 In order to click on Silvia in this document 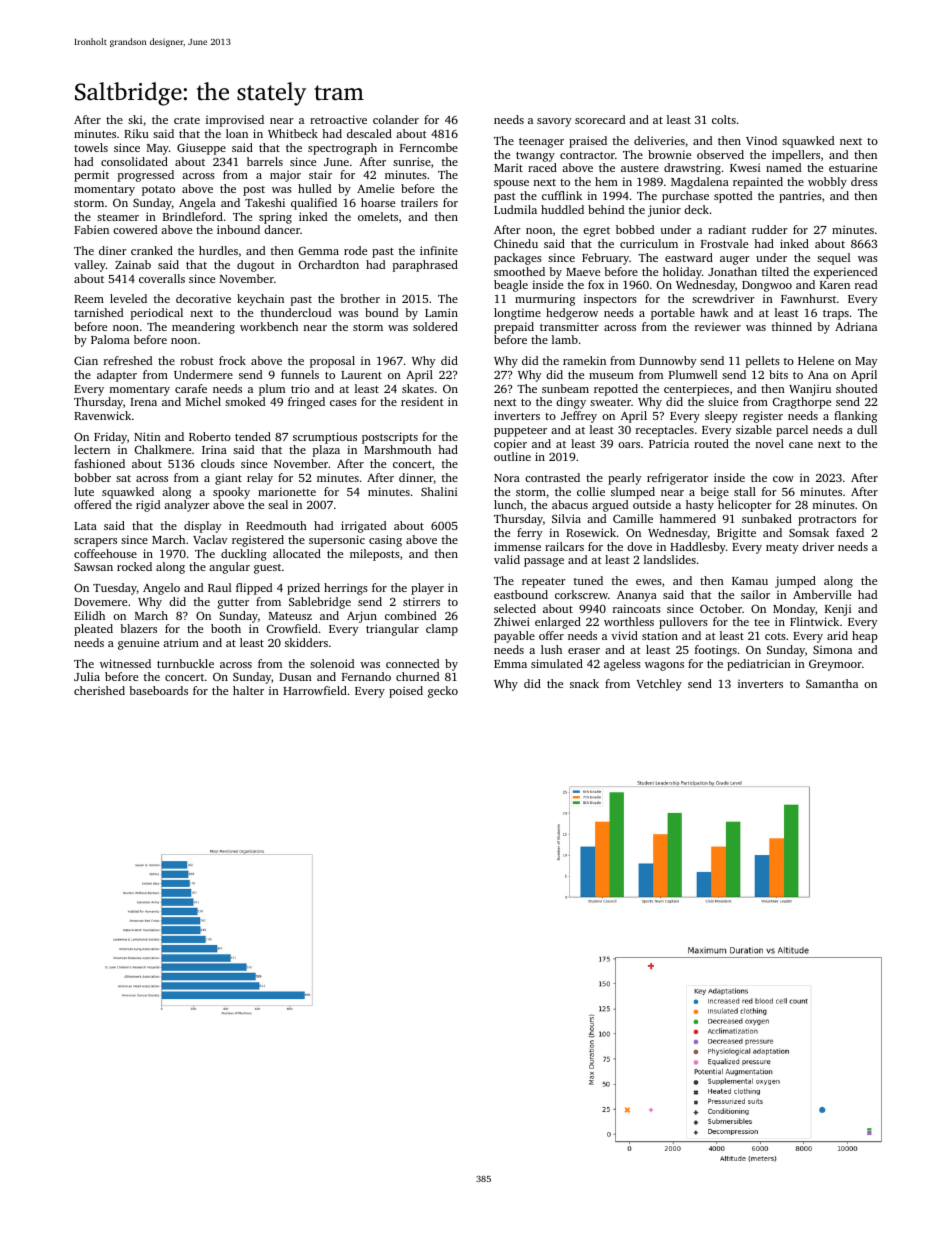, I will do `click(566, 518)`.
